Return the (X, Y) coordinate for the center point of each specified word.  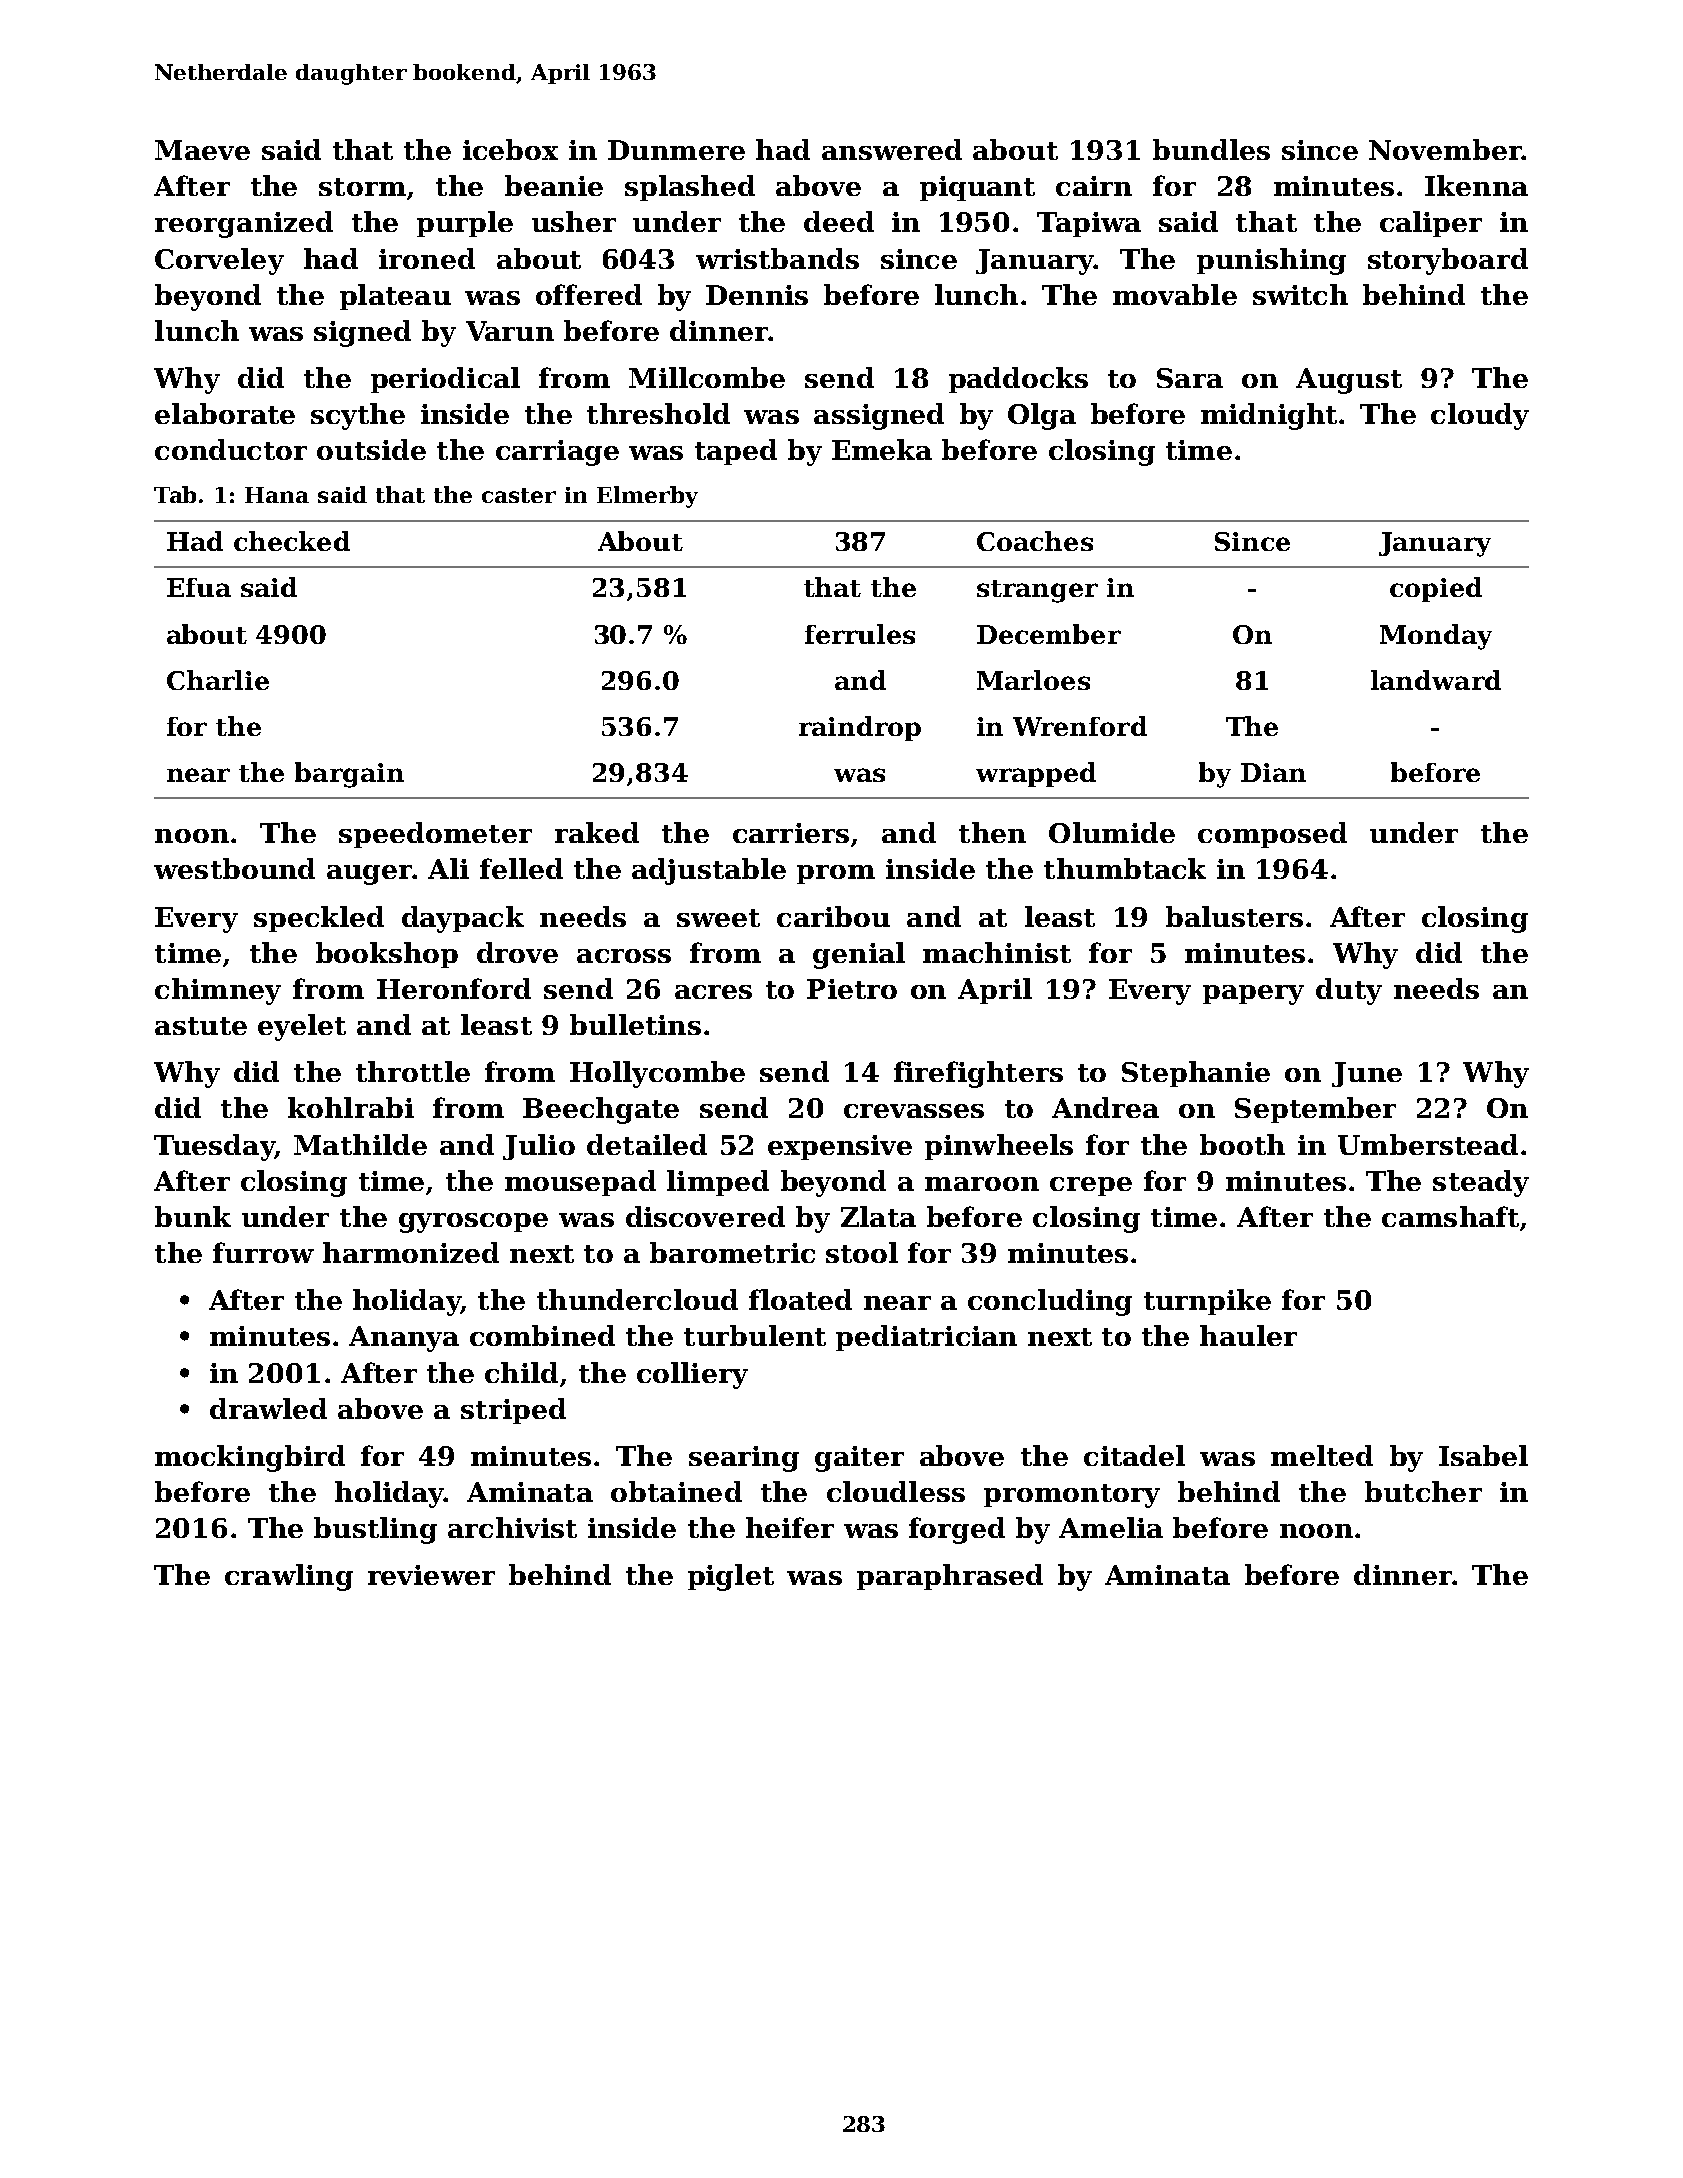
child (521, 1372)
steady (1481, 1183)
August (1349, 381)
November (1445, 149)
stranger (1037, 591)
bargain (349, 775)
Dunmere (676, 150)
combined (542, 1335)
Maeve (202, 150)
